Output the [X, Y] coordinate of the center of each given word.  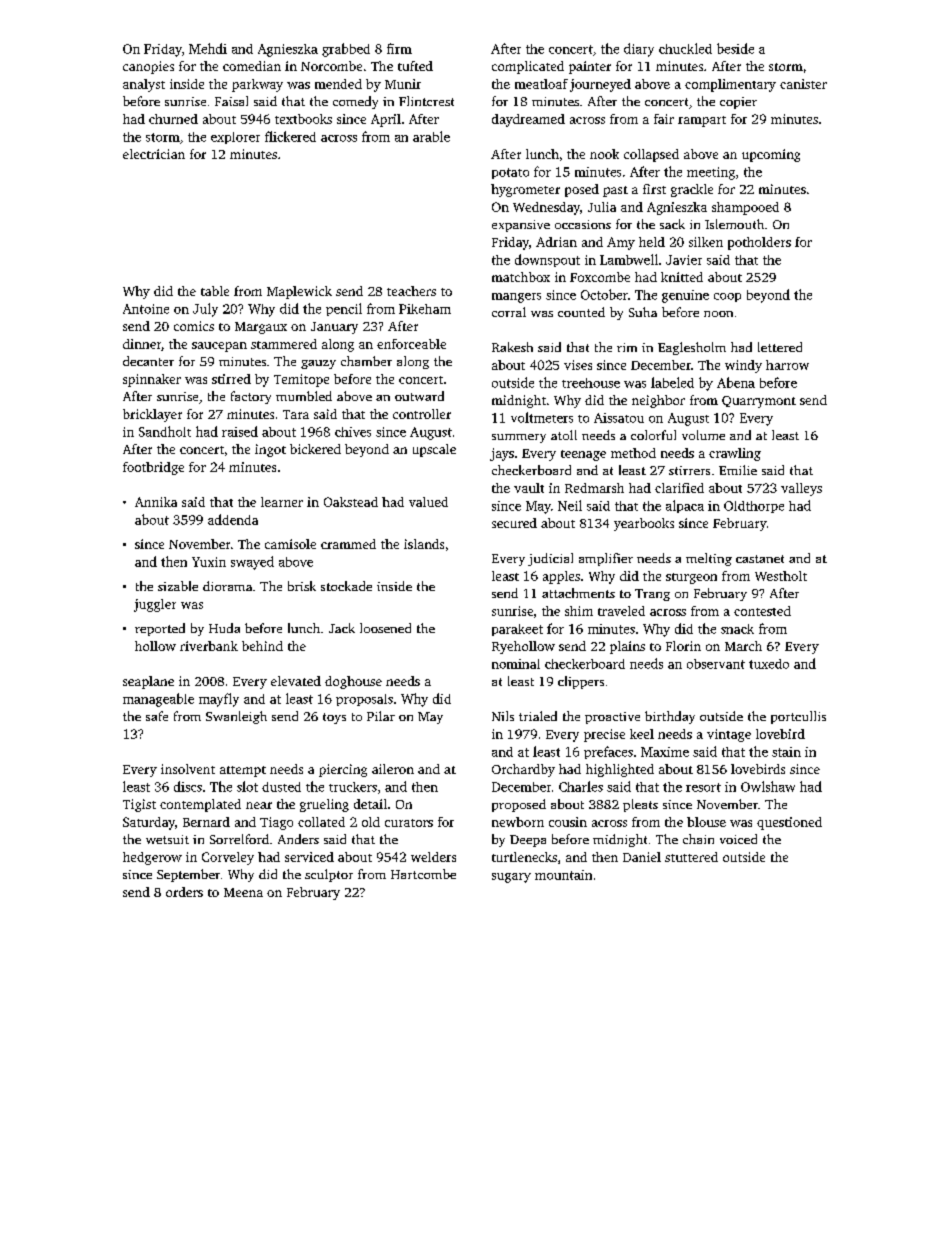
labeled [672, 382]
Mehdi [208, 48]
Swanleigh [236, 717]
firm [399, 48]
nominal [516, 664]
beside [735, 48]
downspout [547, 260]
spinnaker [152, 380]
